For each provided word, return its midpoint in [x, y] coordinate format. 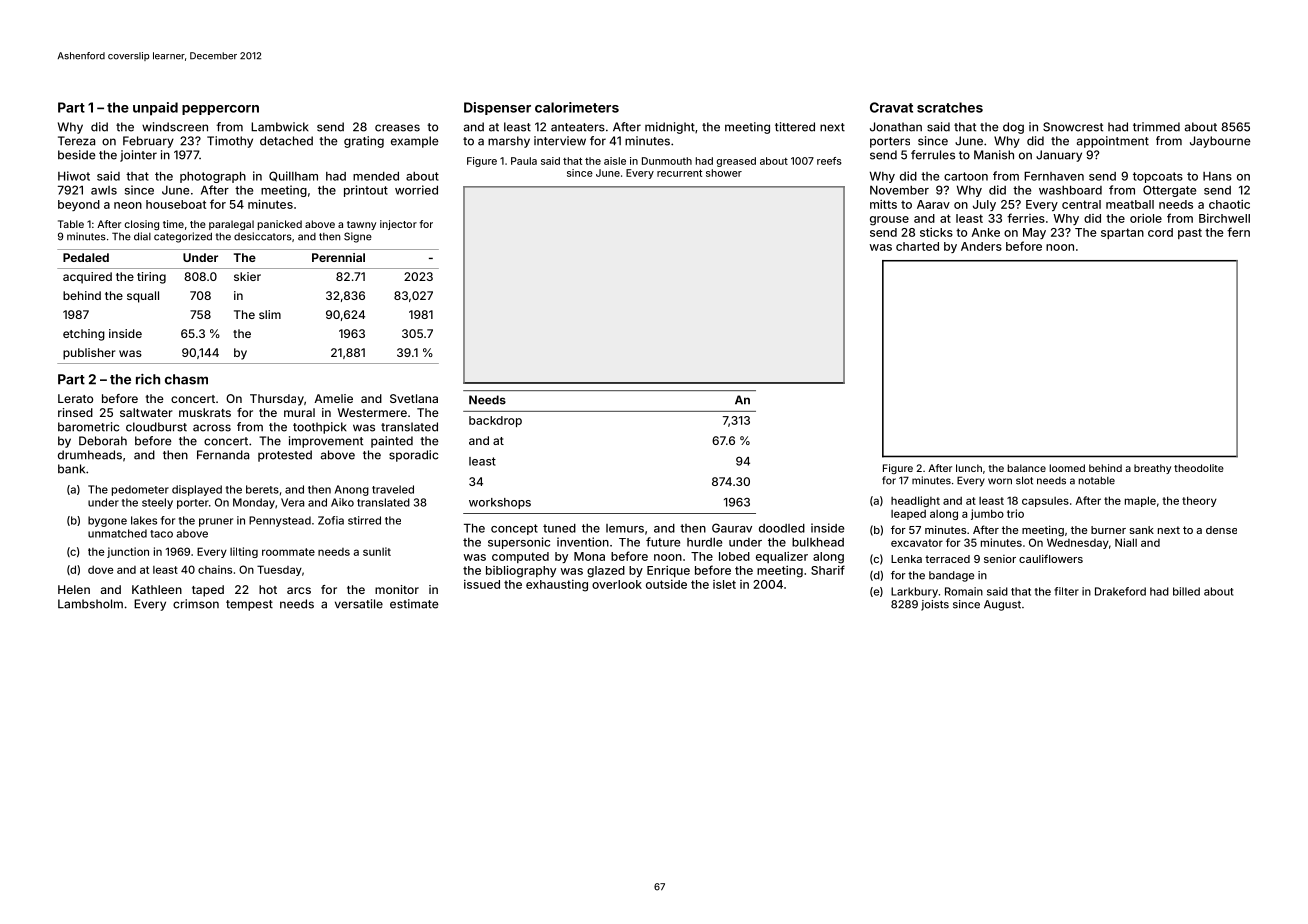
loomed [1067, 468]
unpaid [155, 109]
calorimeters [577, 107]
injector [398, 225]
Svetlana [414, 398]
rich [148, 379]
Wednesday [1078, 543]
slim [270, 314]
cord [1160, 232]
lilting [244, 552]
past [1190, 233]
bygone [107, 521]
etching [84, 335]
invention [583, 542]
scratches [950, 107]
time [173, 224]
